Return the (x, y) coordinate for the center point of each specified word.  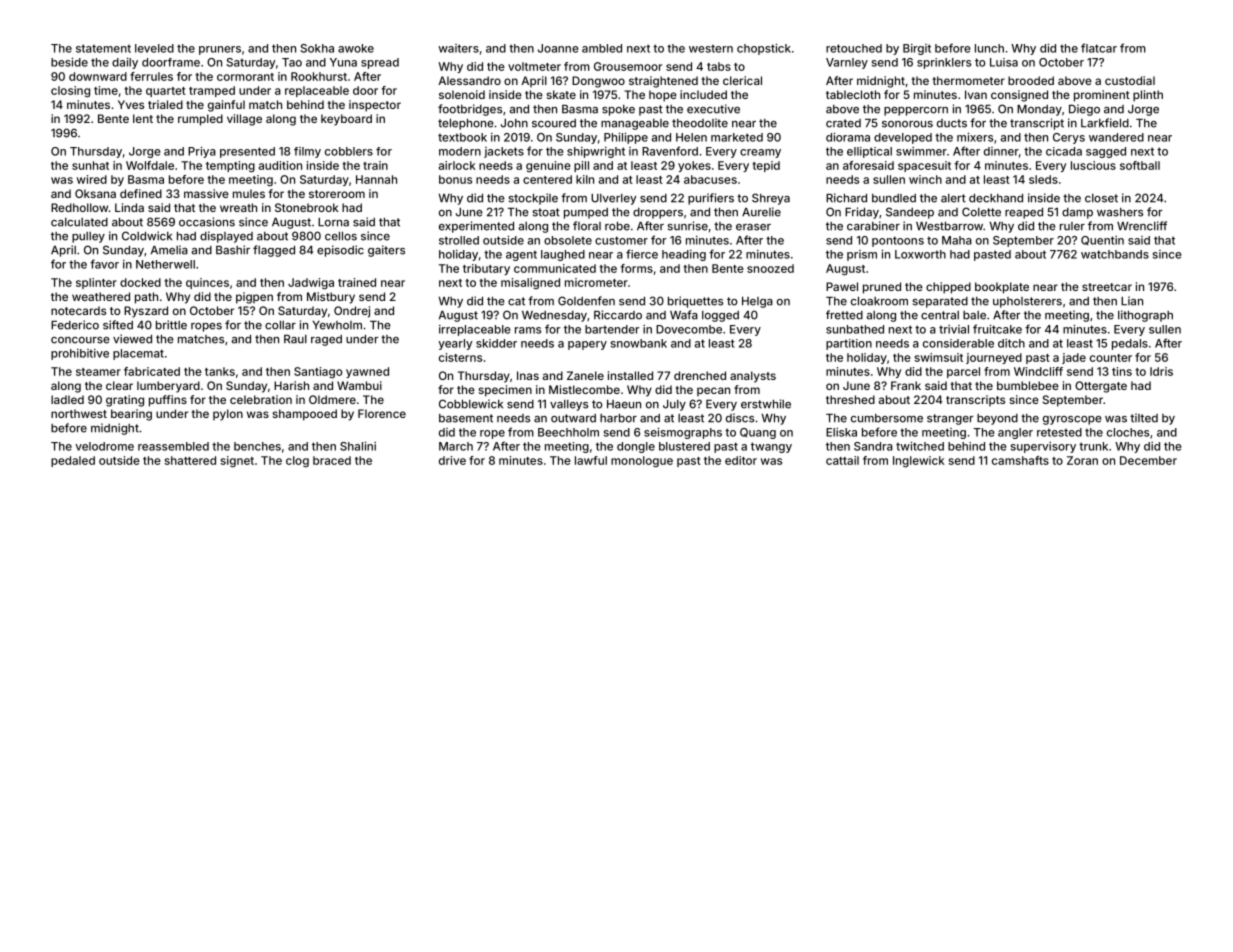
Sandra (873, 446)
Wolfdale (150, 165)
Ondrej (352, 312)
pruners (220, 50)
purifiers (711, 199)
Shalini (358, 446)
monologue (642, 461)
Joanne (558, 48)
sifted (118, 325)
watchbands (1115, 254)
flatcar (1099, 48)
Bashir (233, 250)
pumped (586, 213)
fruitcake (997, 329)
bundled (894, 198)
